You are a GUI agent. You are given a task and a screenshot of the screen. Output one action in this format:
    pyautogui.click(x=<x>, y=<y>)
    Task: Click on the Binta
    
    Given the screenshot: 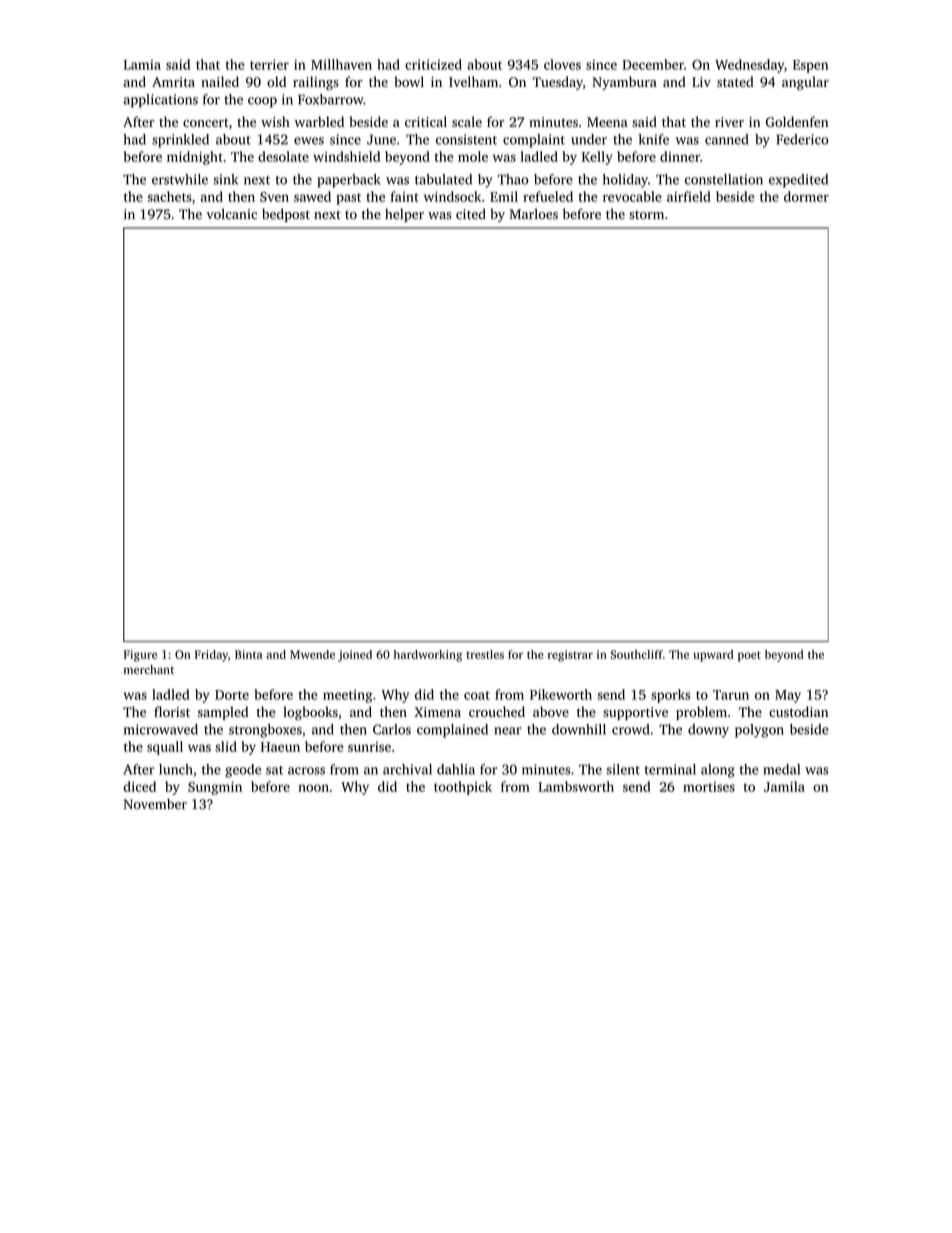 What is the action you would take?
    pyautogui.click(x=248, y=654)
